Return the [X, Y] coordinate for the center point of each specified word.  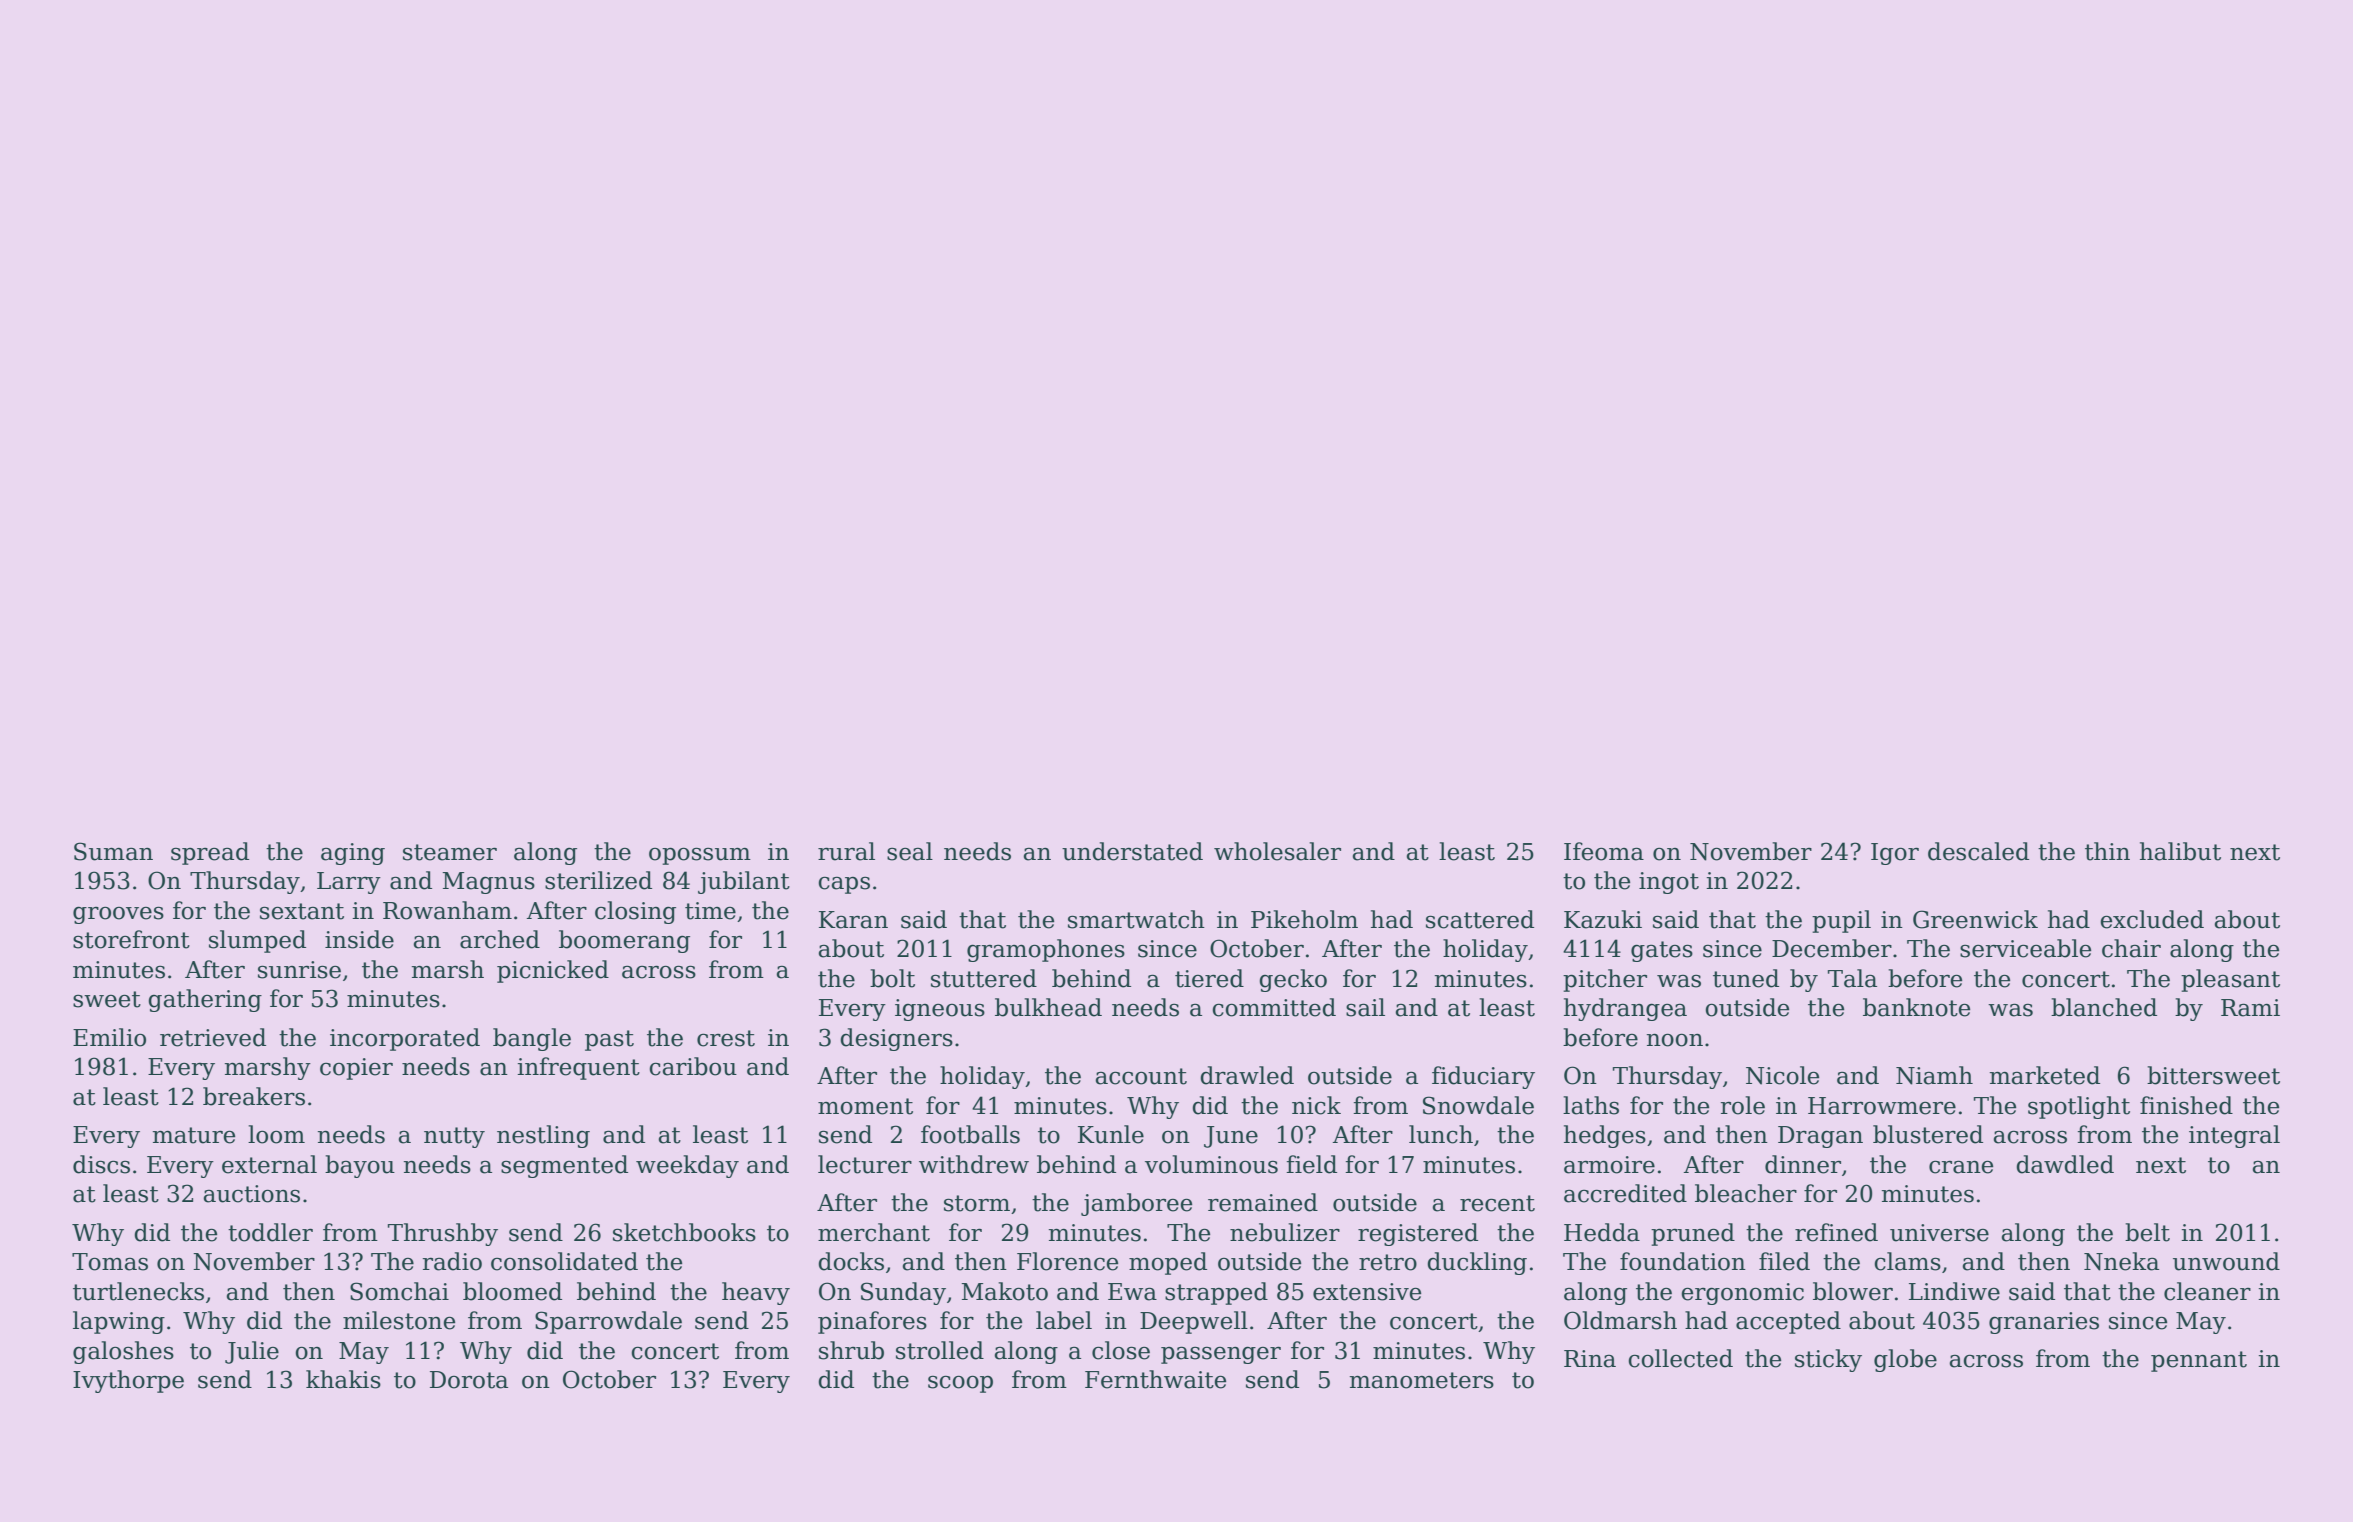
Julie [252, 1352]
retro [1388, 1262]
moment [865, 1106]
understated [1132, 851]
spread [210, 853]
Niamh [1934, 1075]
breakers [254, 1096]
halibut [2180, 851]
